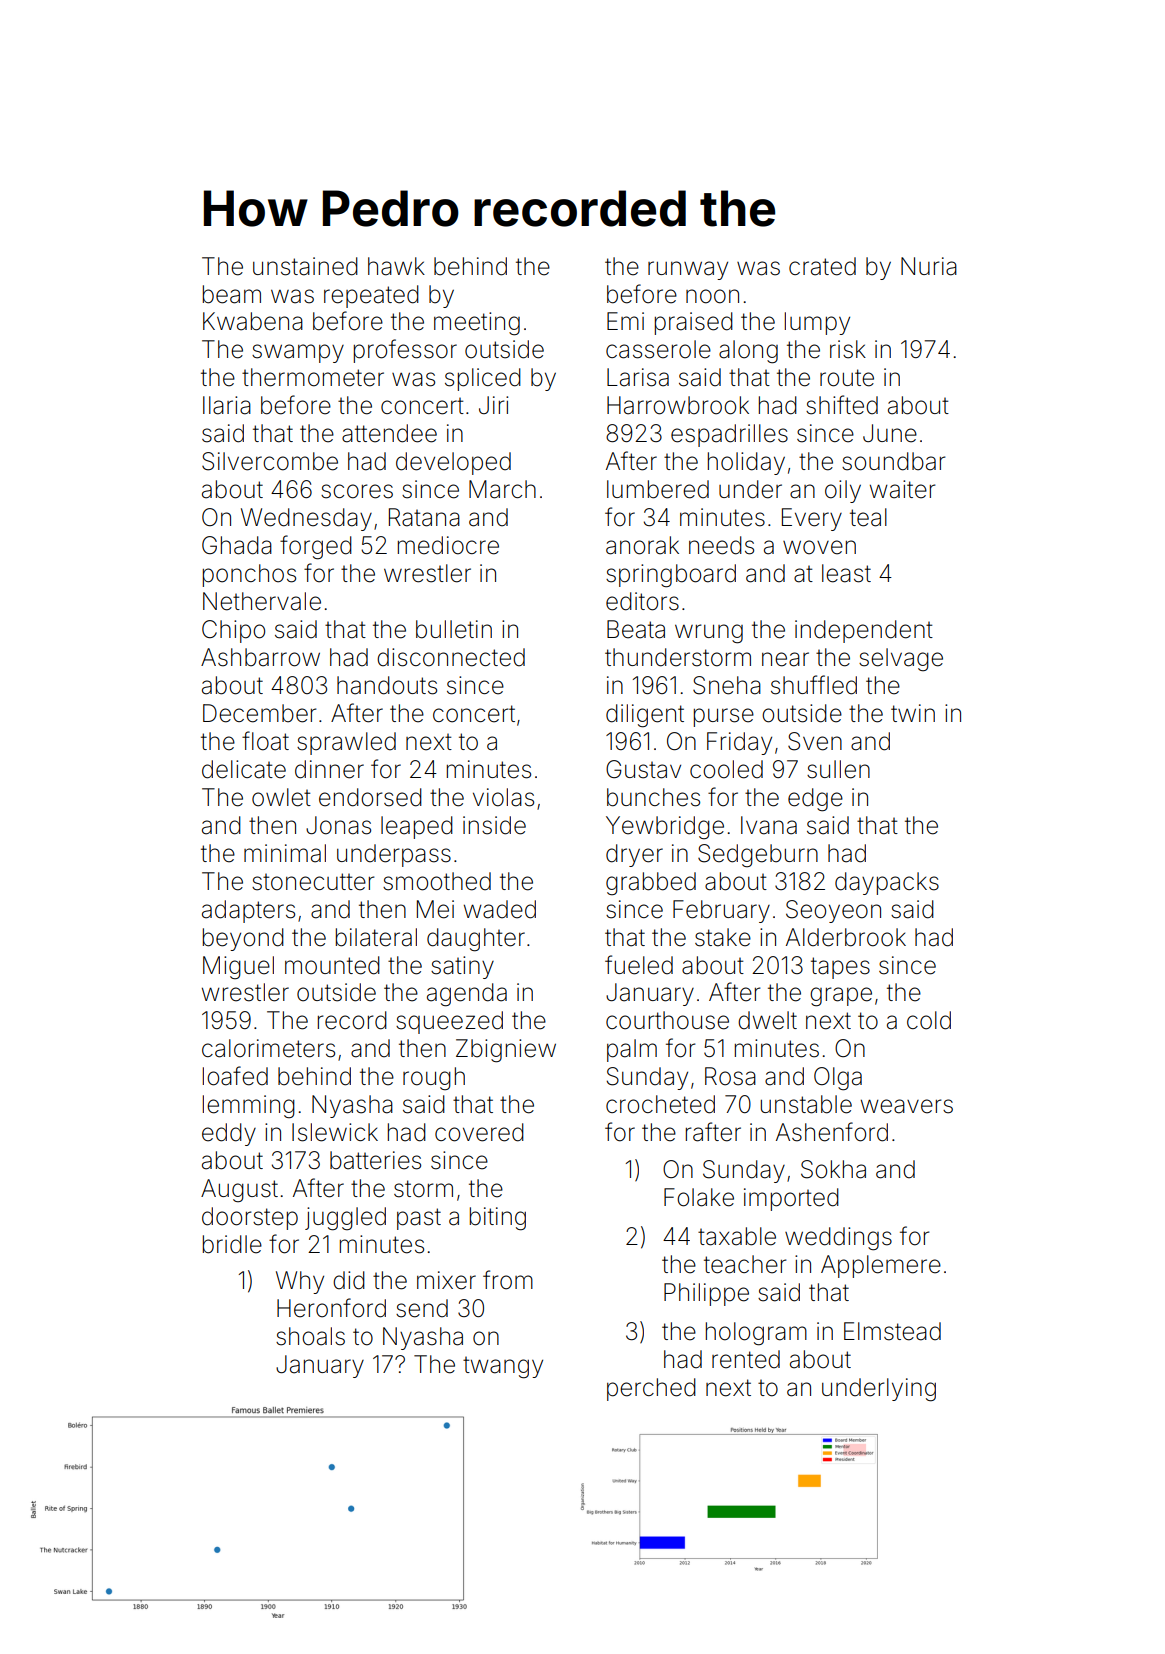 The width and height of the document is (1165, 1654). I want to click on endorsed, so click(370, 797).
